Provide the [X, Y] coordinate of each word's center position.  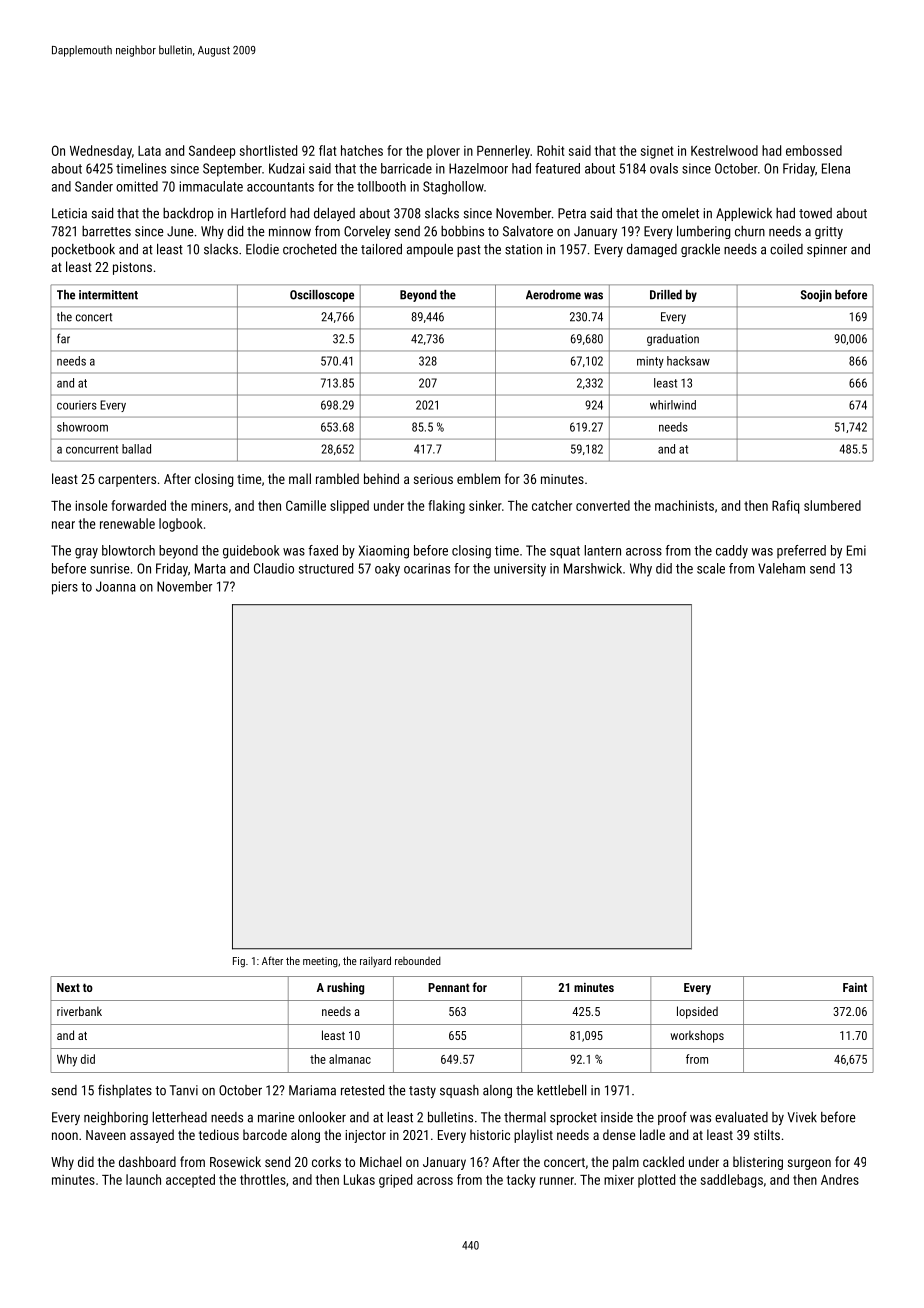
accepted [190, 1181]
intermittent [108, 295]
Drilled [666, 295]
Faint [855, 987]
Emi [856, 550]
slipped [349, 507]
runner [557, 1181]
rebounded [418, 960]
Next [68, 987]
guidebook [251, 552]
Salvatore [528, 231]
